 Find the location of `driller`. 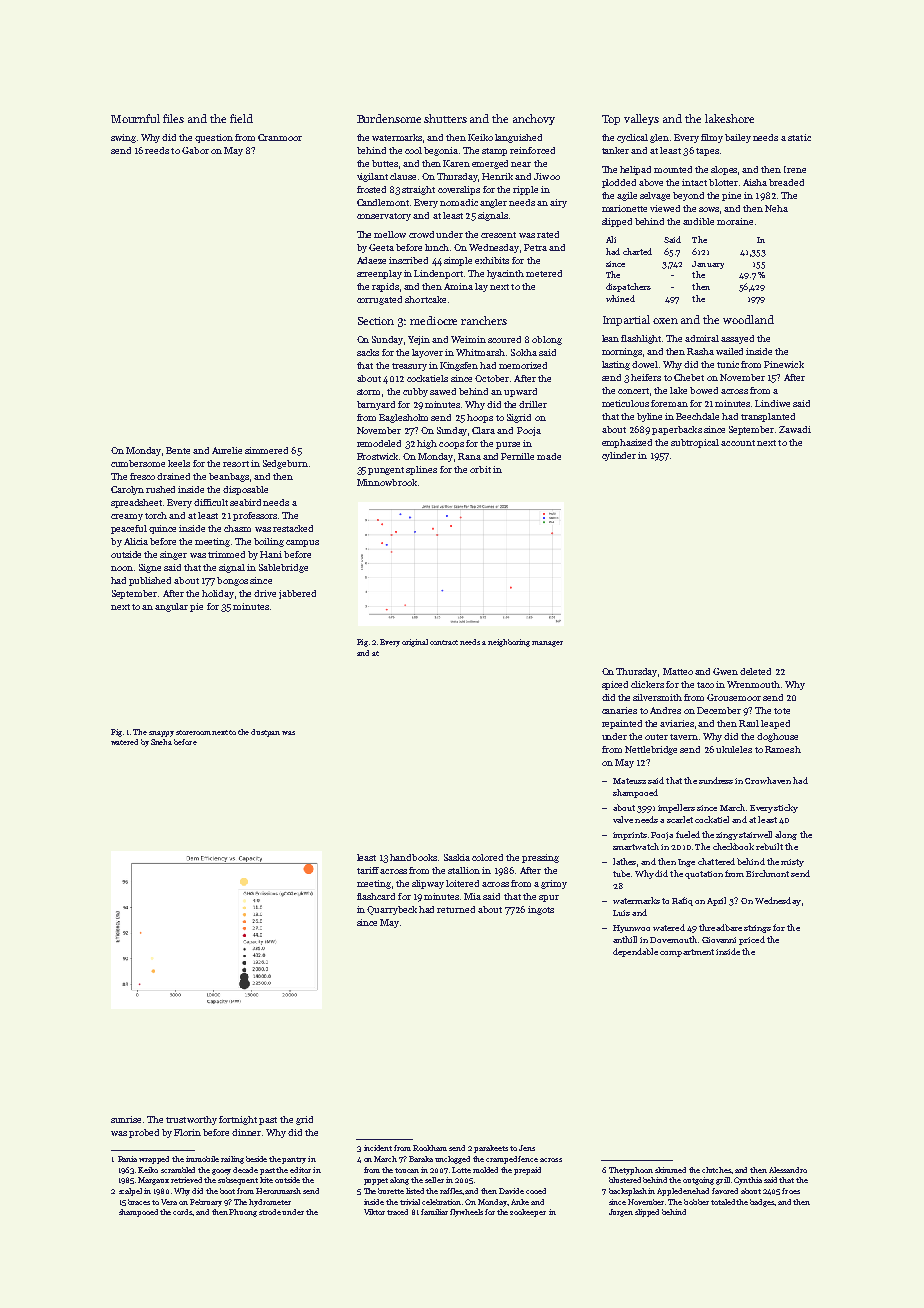

driller is located at coordinates (533, 404).
